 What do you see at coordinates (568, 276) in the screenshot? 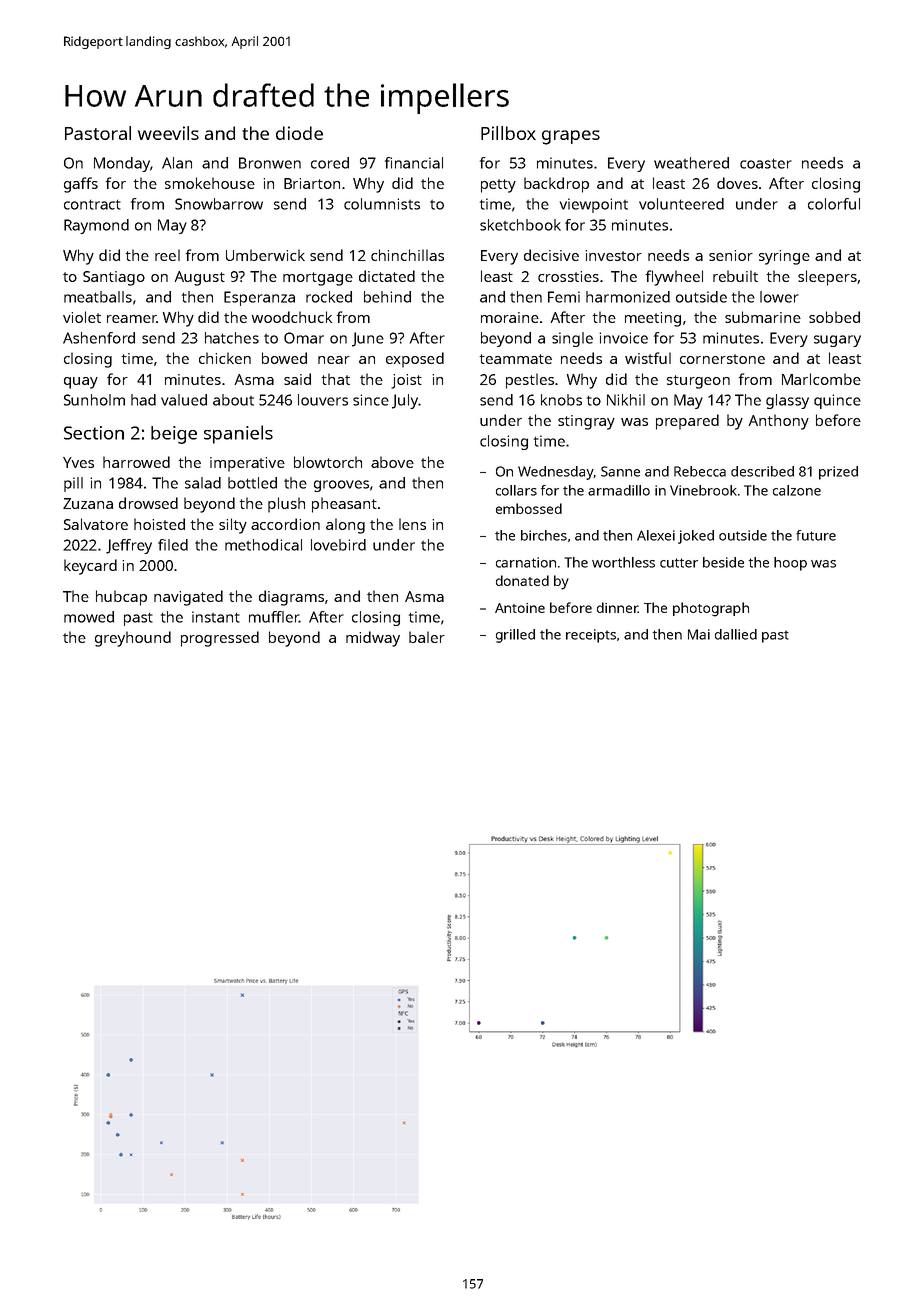
I see `crossties` at bounding box center [568, 276].
